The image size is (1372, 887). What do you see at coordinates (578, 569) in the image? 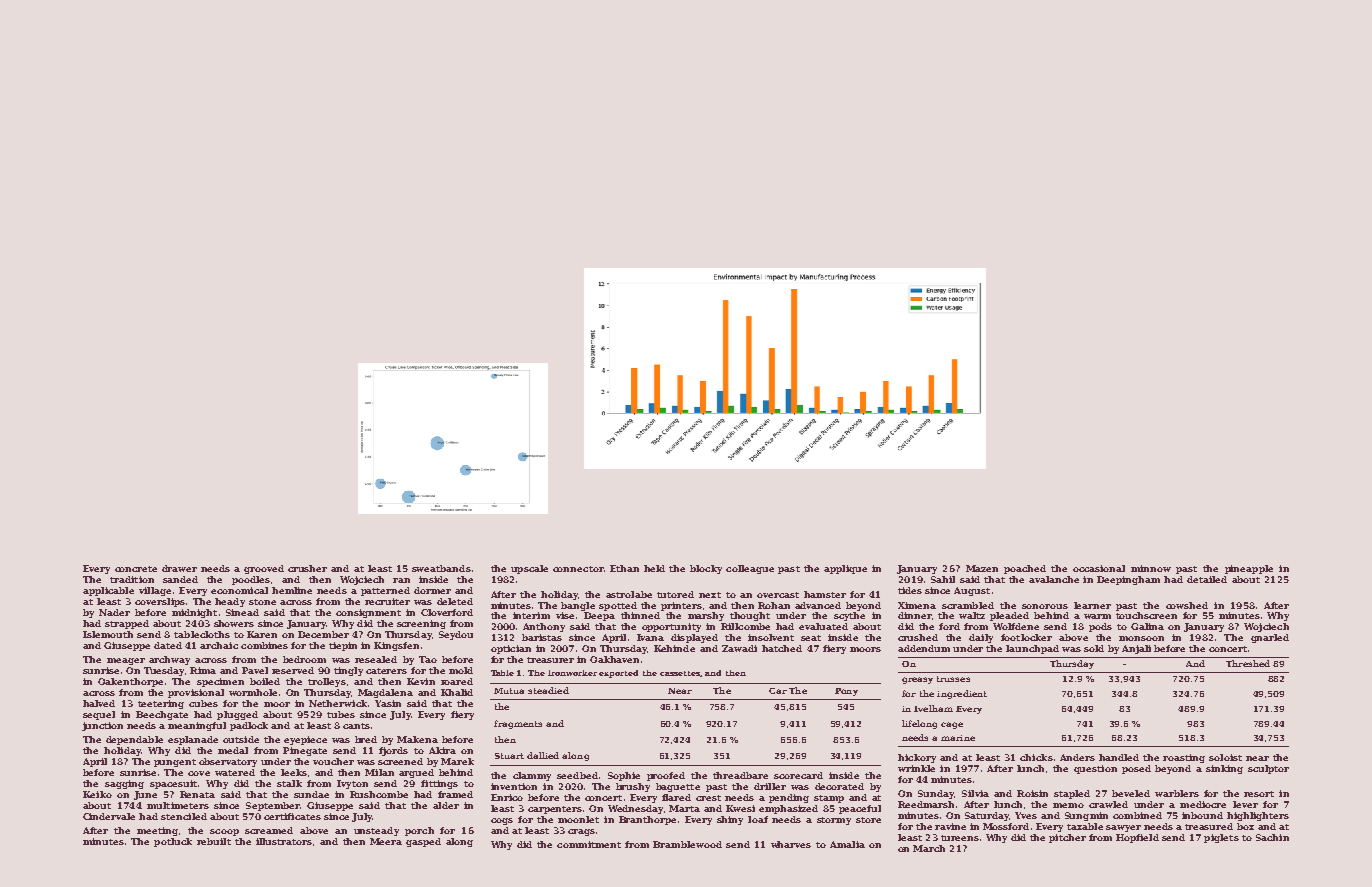
I see `connector` at bounding box center [578, 569].
